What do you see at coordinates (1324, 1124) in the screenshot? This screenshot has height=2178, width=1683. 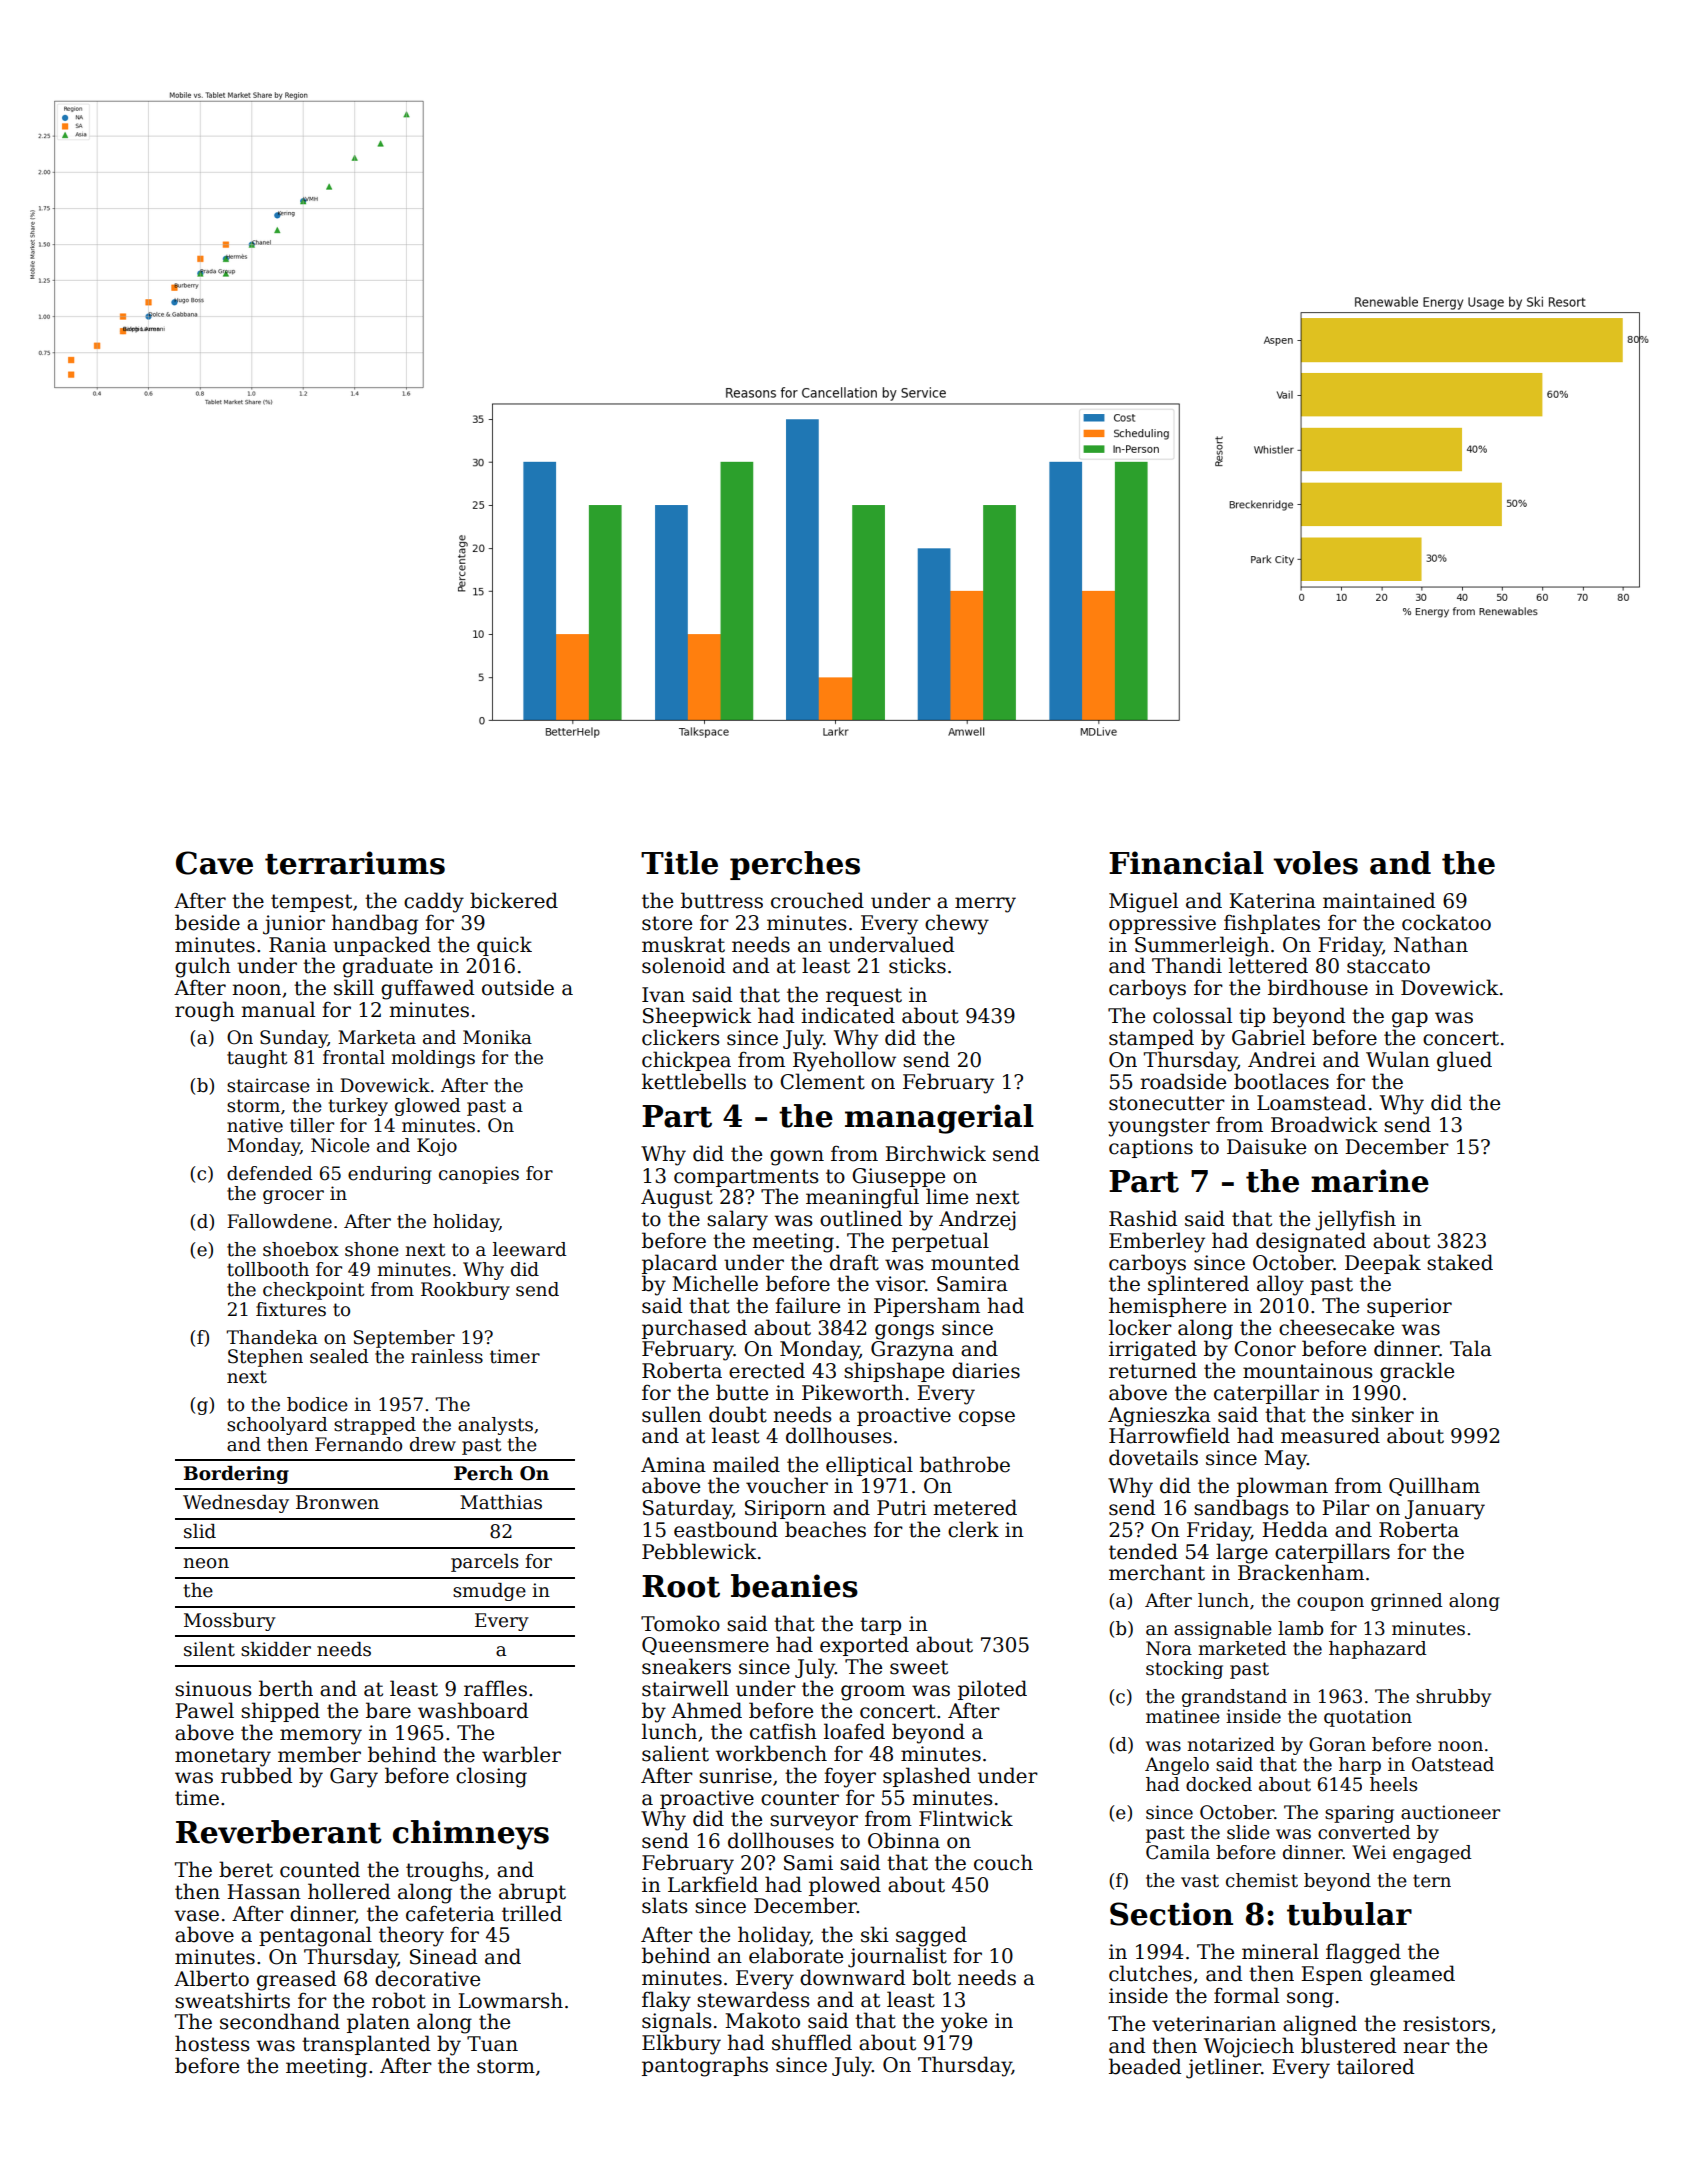 I see `Broadwick` at bounding box center [1324, 1124].
